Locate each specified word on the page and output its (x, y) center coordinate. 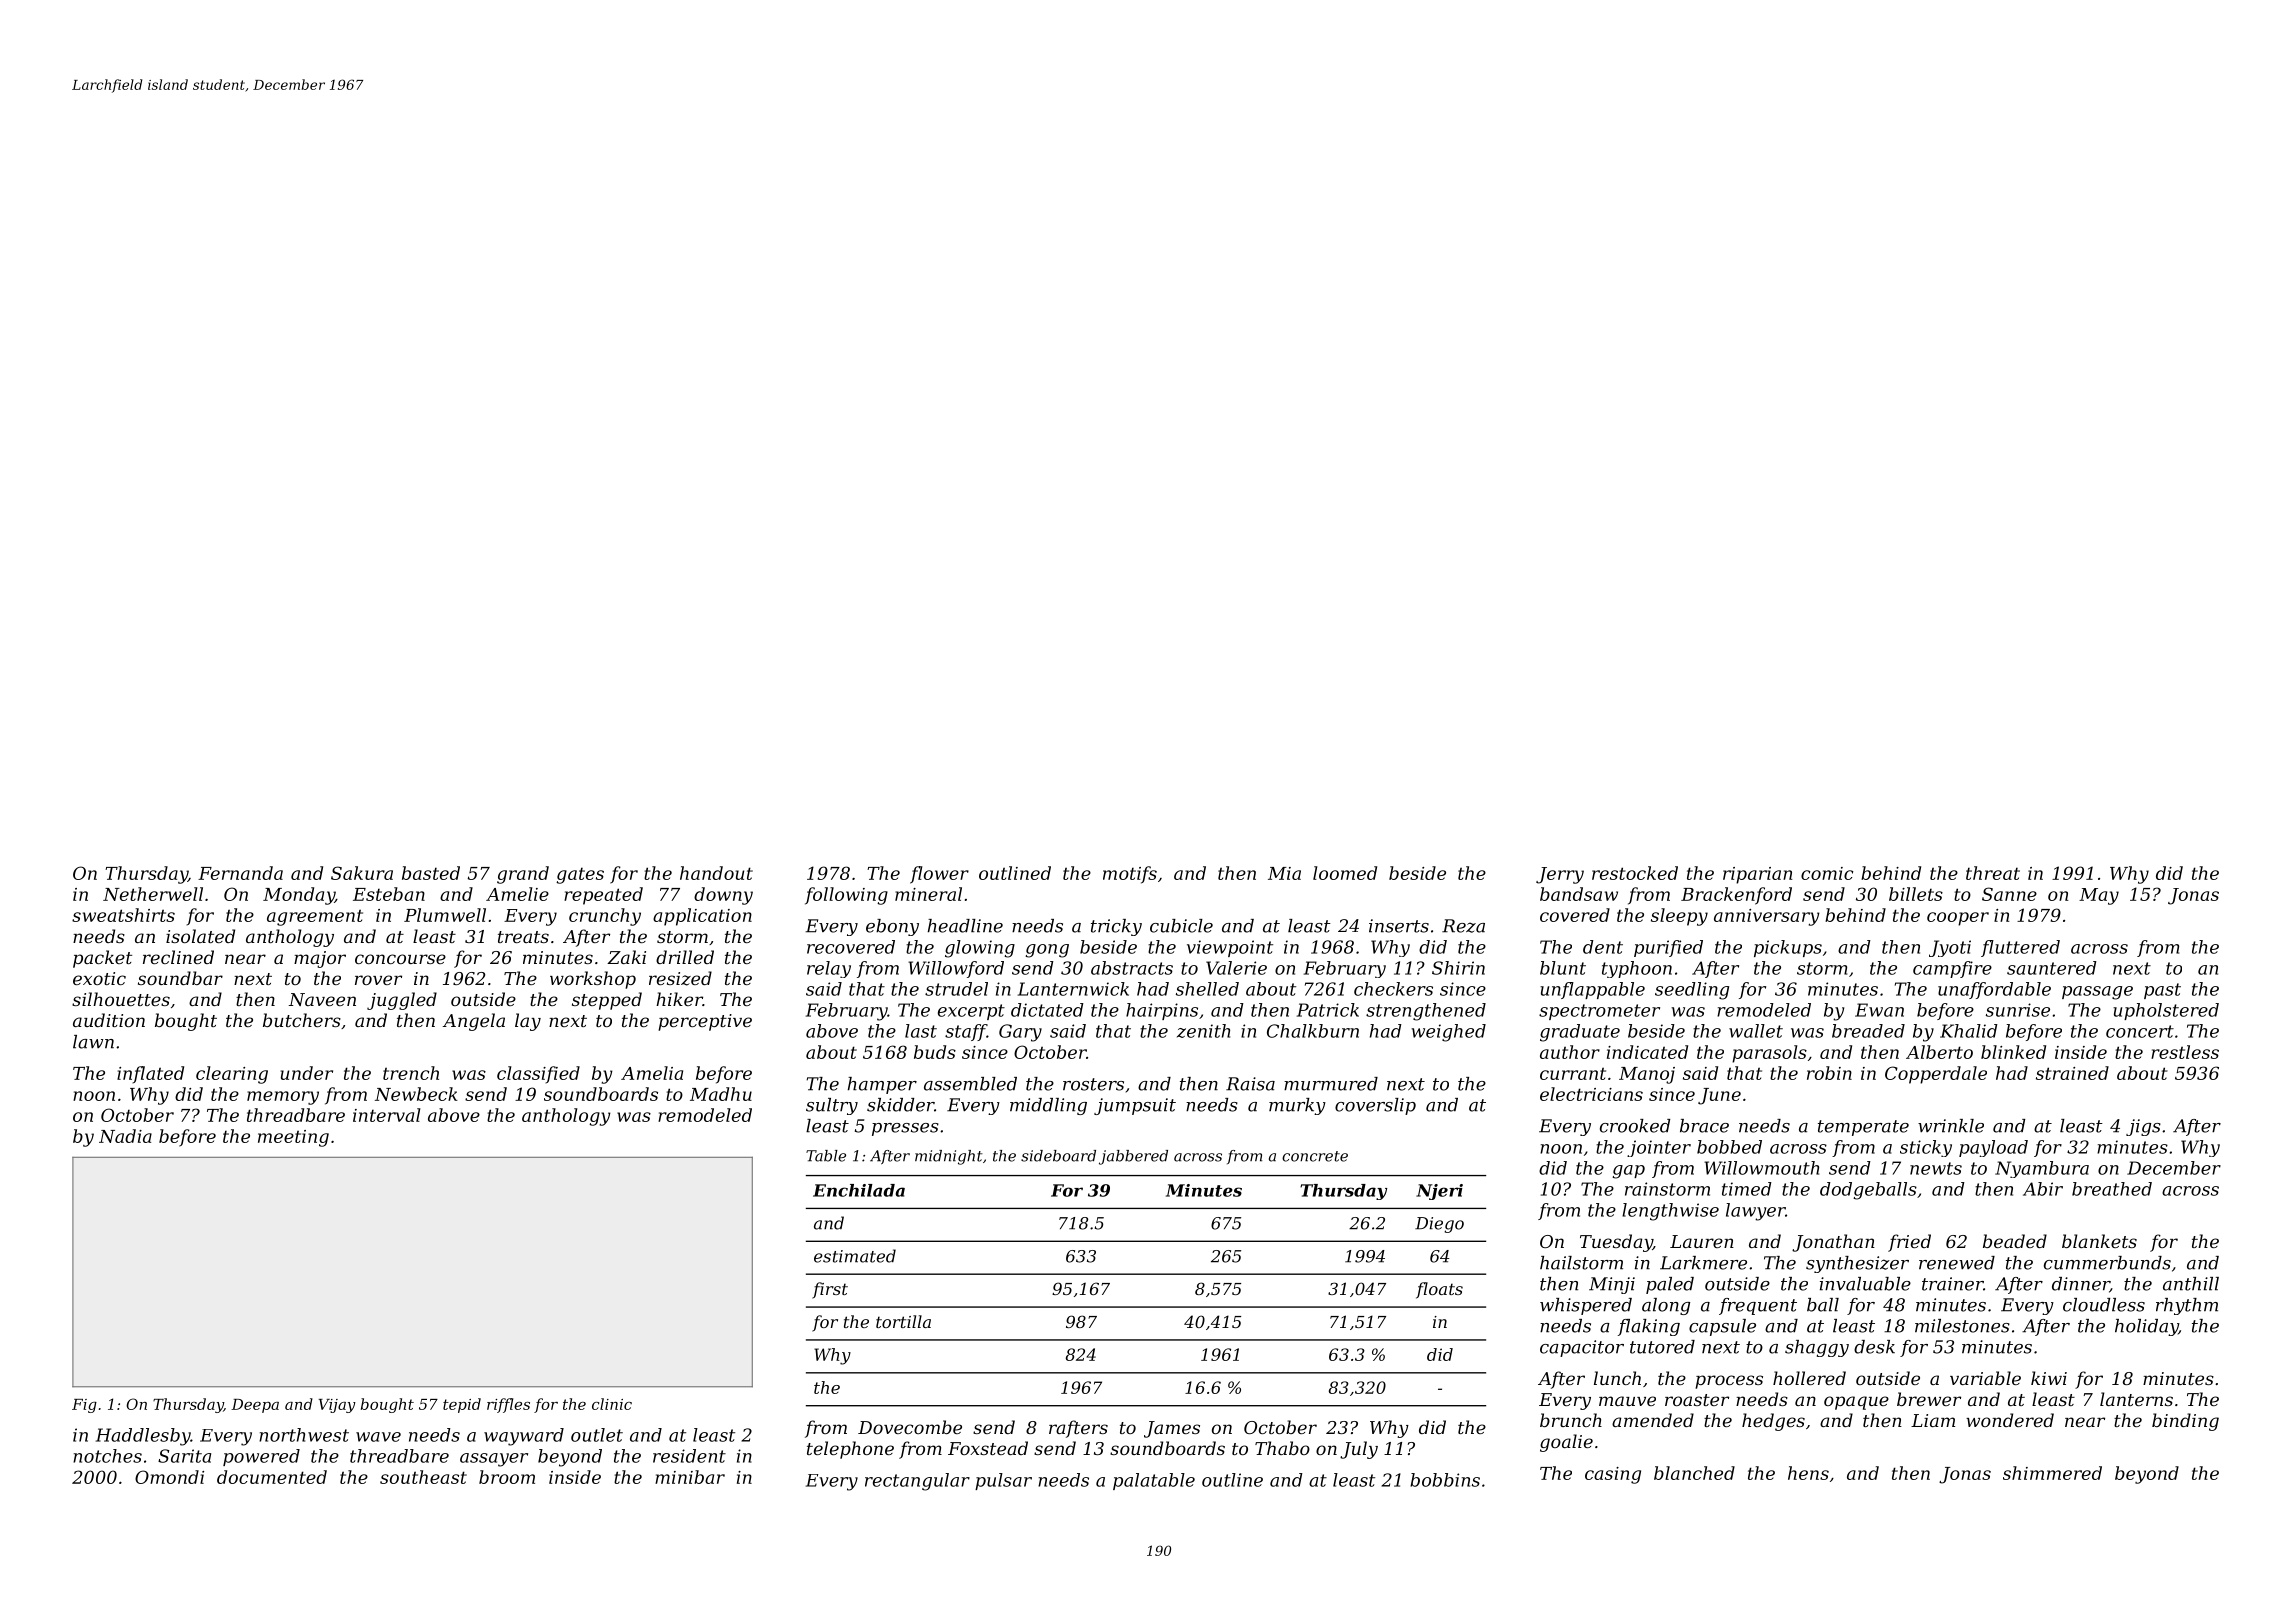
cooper (1958, 919)
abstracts (1132, 968)
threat (1993, 873)
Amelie (517, 894)
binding (2185, 1422)
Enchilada (859, 1190)
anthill (2191, 1284)
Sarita (184, 1456)
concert (2140, 1031)
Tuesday (1616, 1243)
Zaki (626, 957)
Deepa (255, 1406)
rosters (1093, 1084)
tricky (1116, 927)
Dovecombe (910, 1427)
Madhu (721, 1094)
